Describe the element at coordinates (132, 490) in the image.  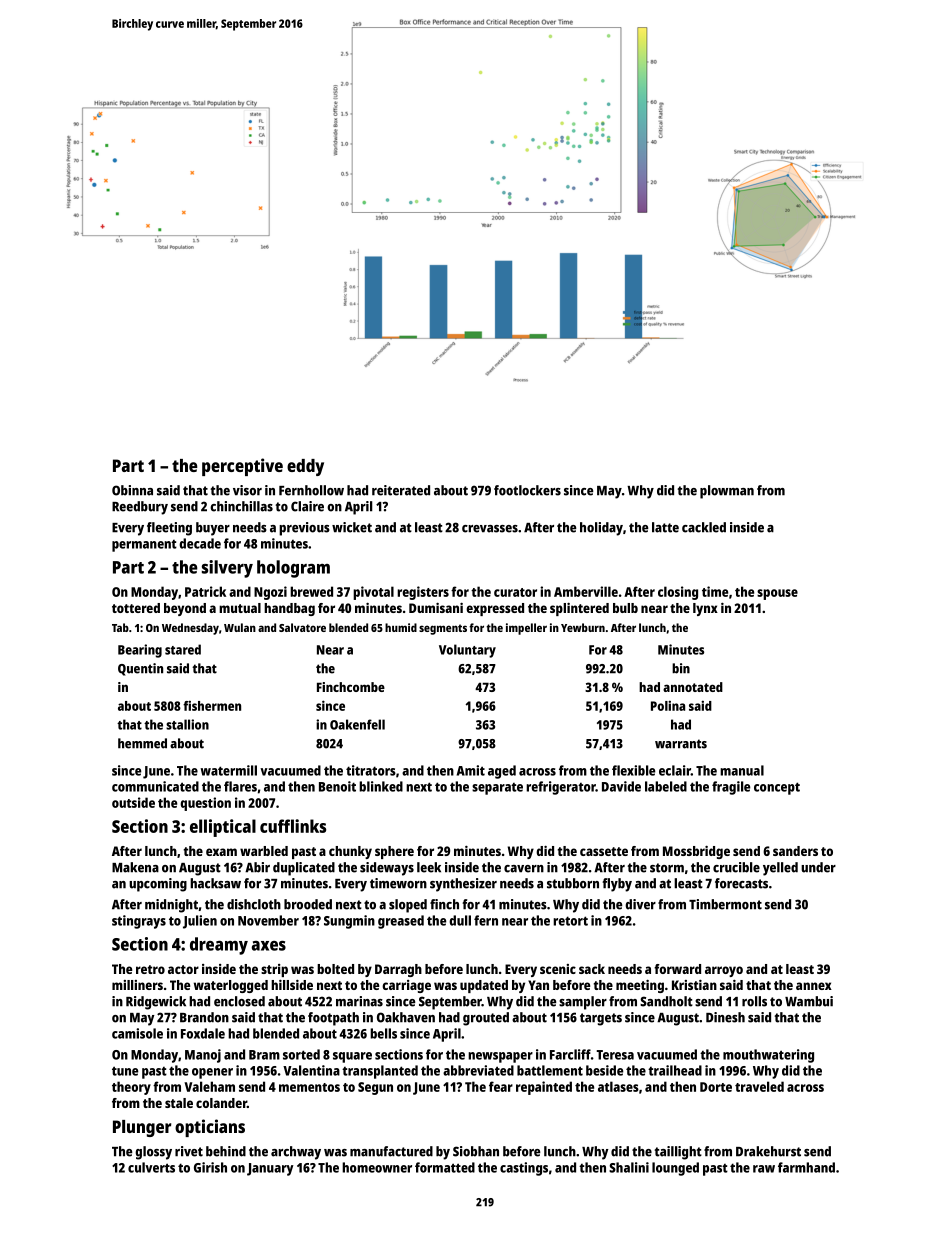
I see `Obinna` at that location.
